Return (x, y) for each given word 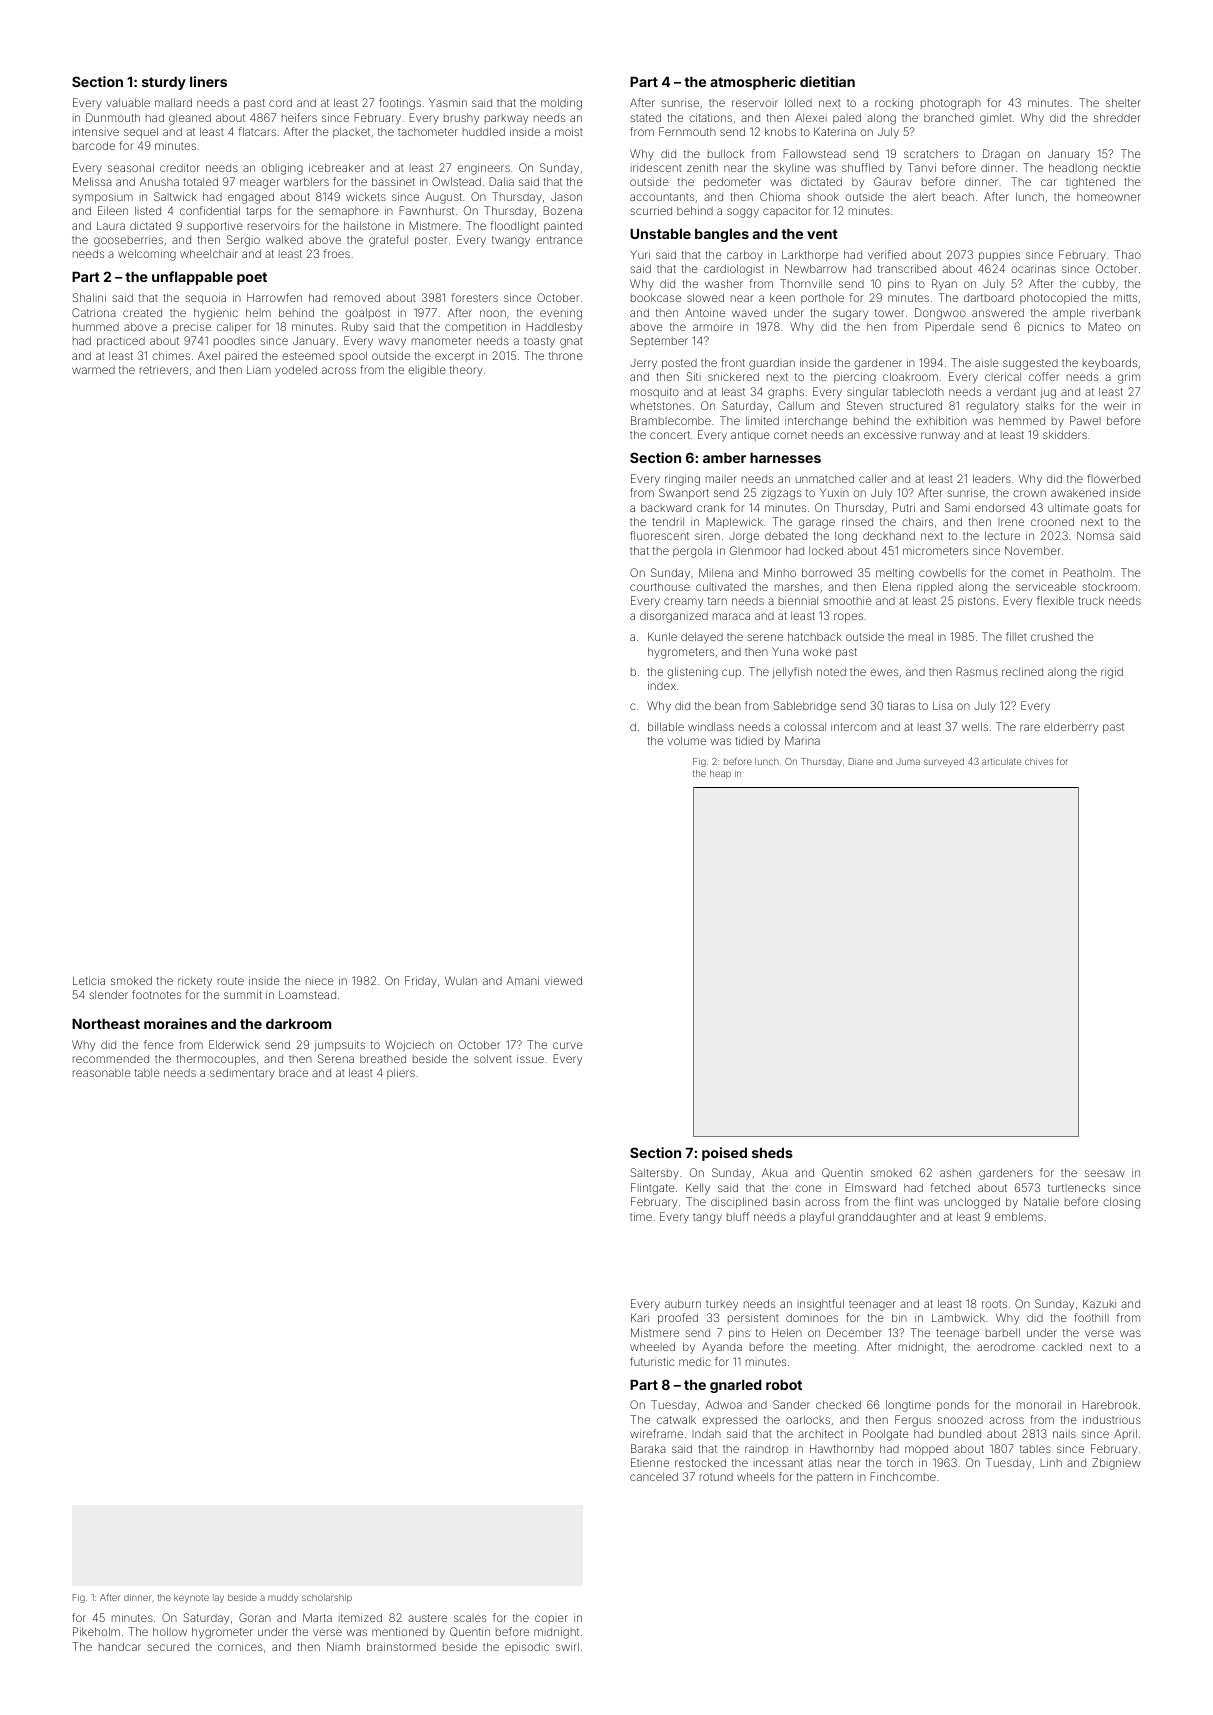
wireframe (656, 1433)
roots (994, 1304)
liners (208, 81)
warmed (93, 370)
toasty (539, 342)
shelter (1123, 102)
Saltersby (654, 1174)
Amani (523, 980)
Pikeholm (96, 1631)
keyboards (1110, 364)
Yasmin (448, 102)
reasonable (102, 1073)
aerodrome (1006, 1347)
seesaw (1105, 1173)
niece (320, 980)
